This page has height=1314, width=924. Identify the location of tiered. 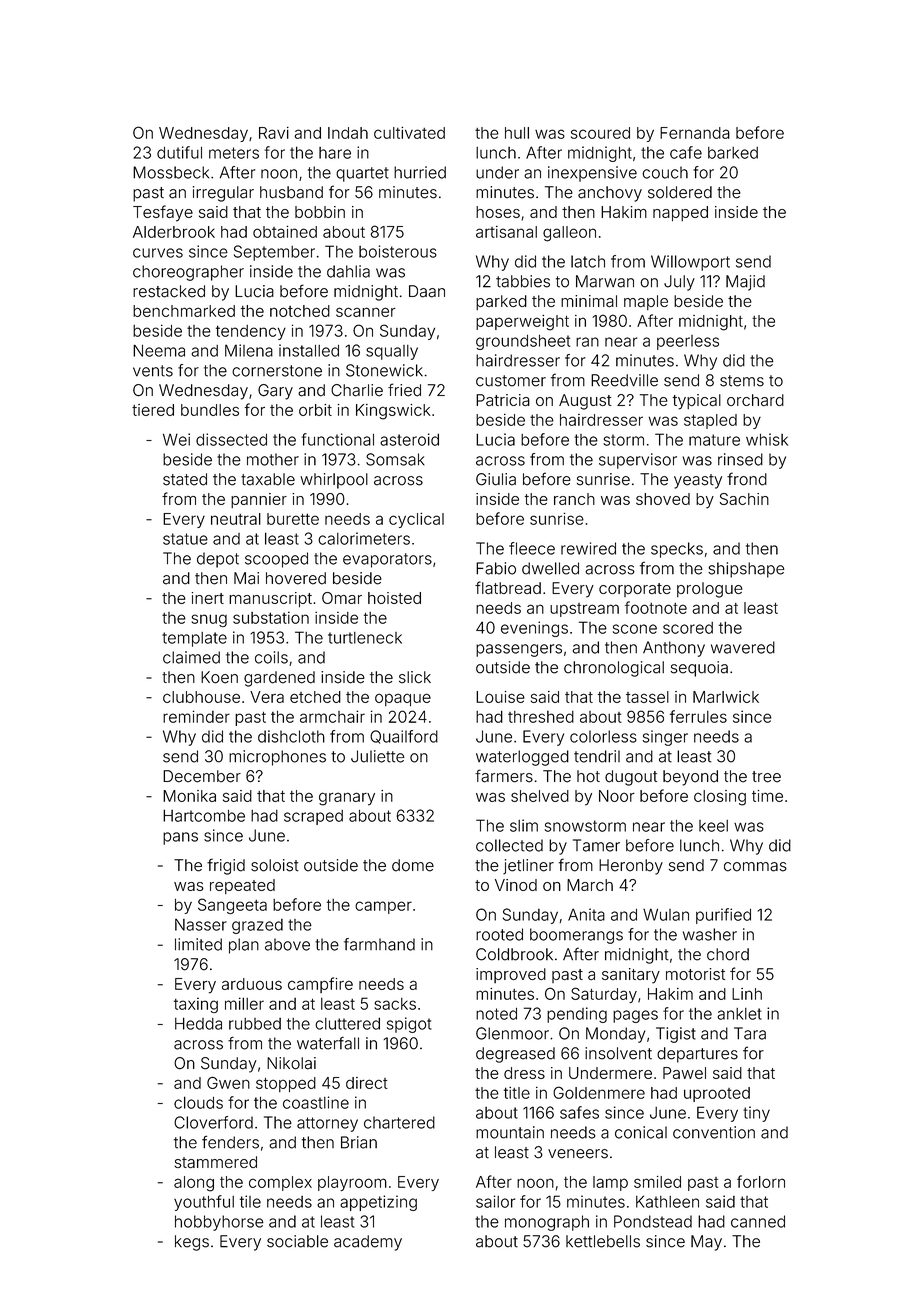
(153, 410).
